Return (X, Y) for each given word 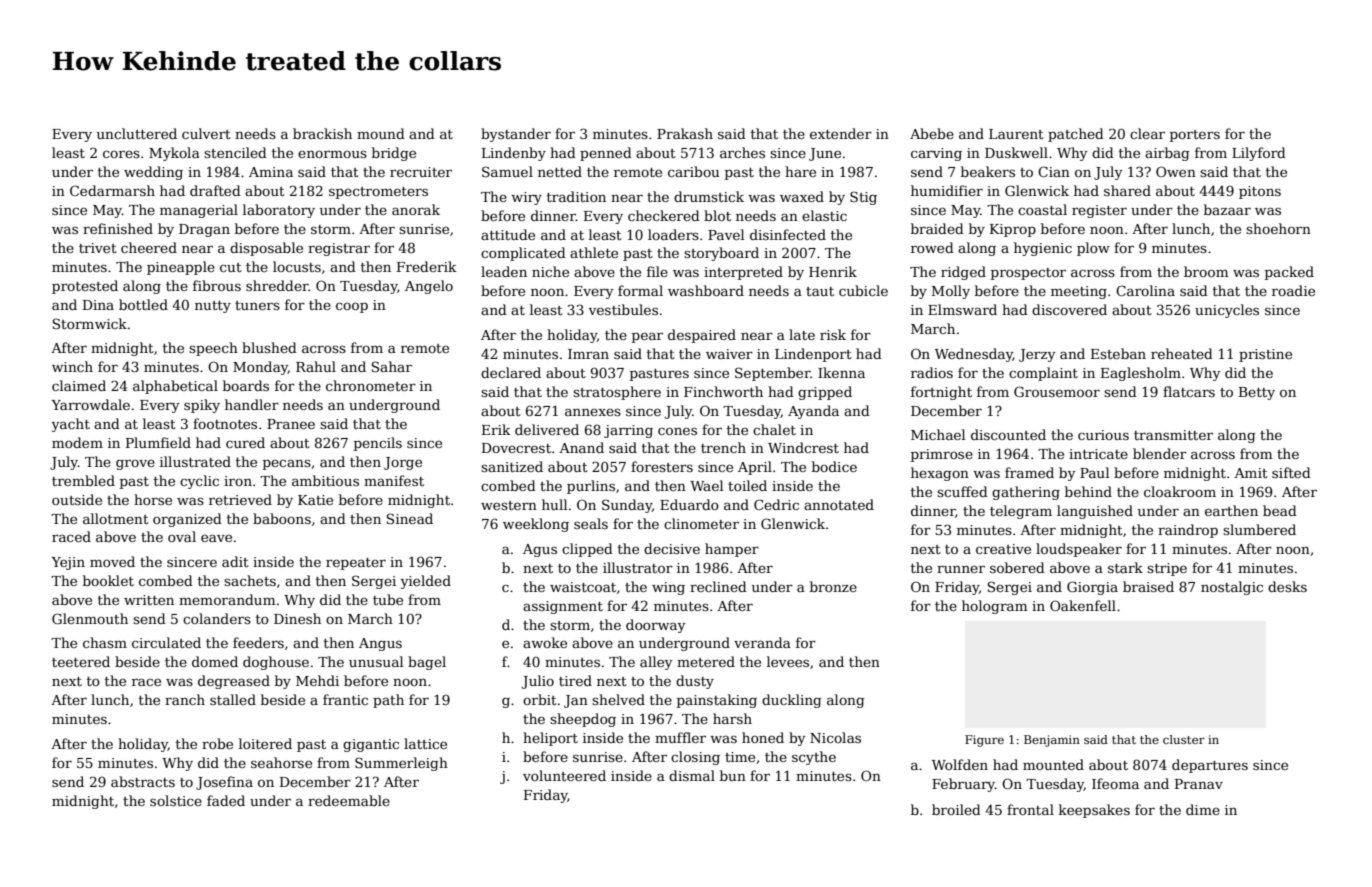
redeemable (349, 800)
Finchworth (723, 391)
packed (1289, 273)
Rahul (316, 366)
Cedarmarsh (112, 190)
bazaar (1227, 209)
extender (841, 133)
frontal (1030, 809)
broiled (956, 809)
